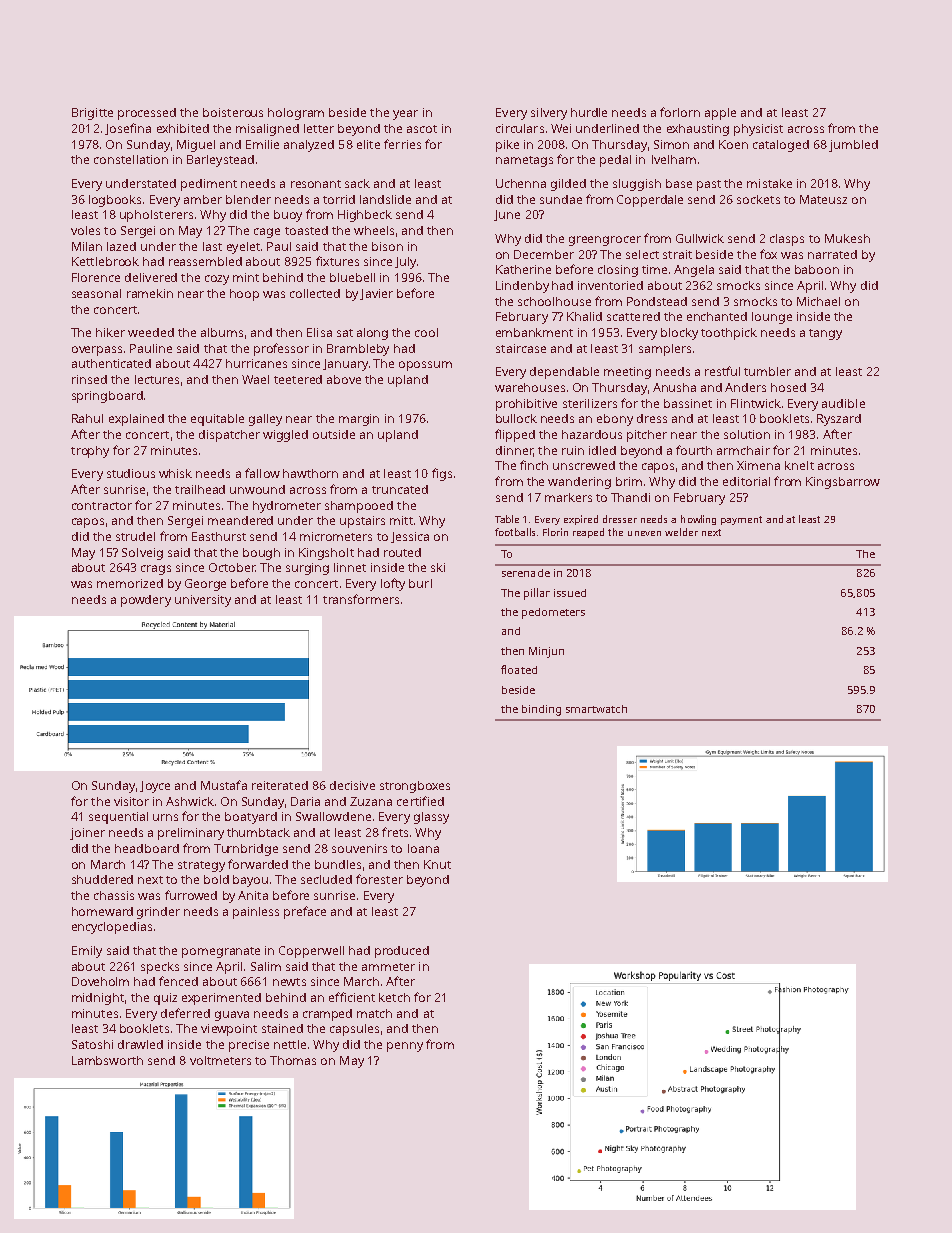 The image size is (952, 1233). What do you see at coordinates (130, 583) in the page?
I see `memorized` at bounding box center [130, 583].
